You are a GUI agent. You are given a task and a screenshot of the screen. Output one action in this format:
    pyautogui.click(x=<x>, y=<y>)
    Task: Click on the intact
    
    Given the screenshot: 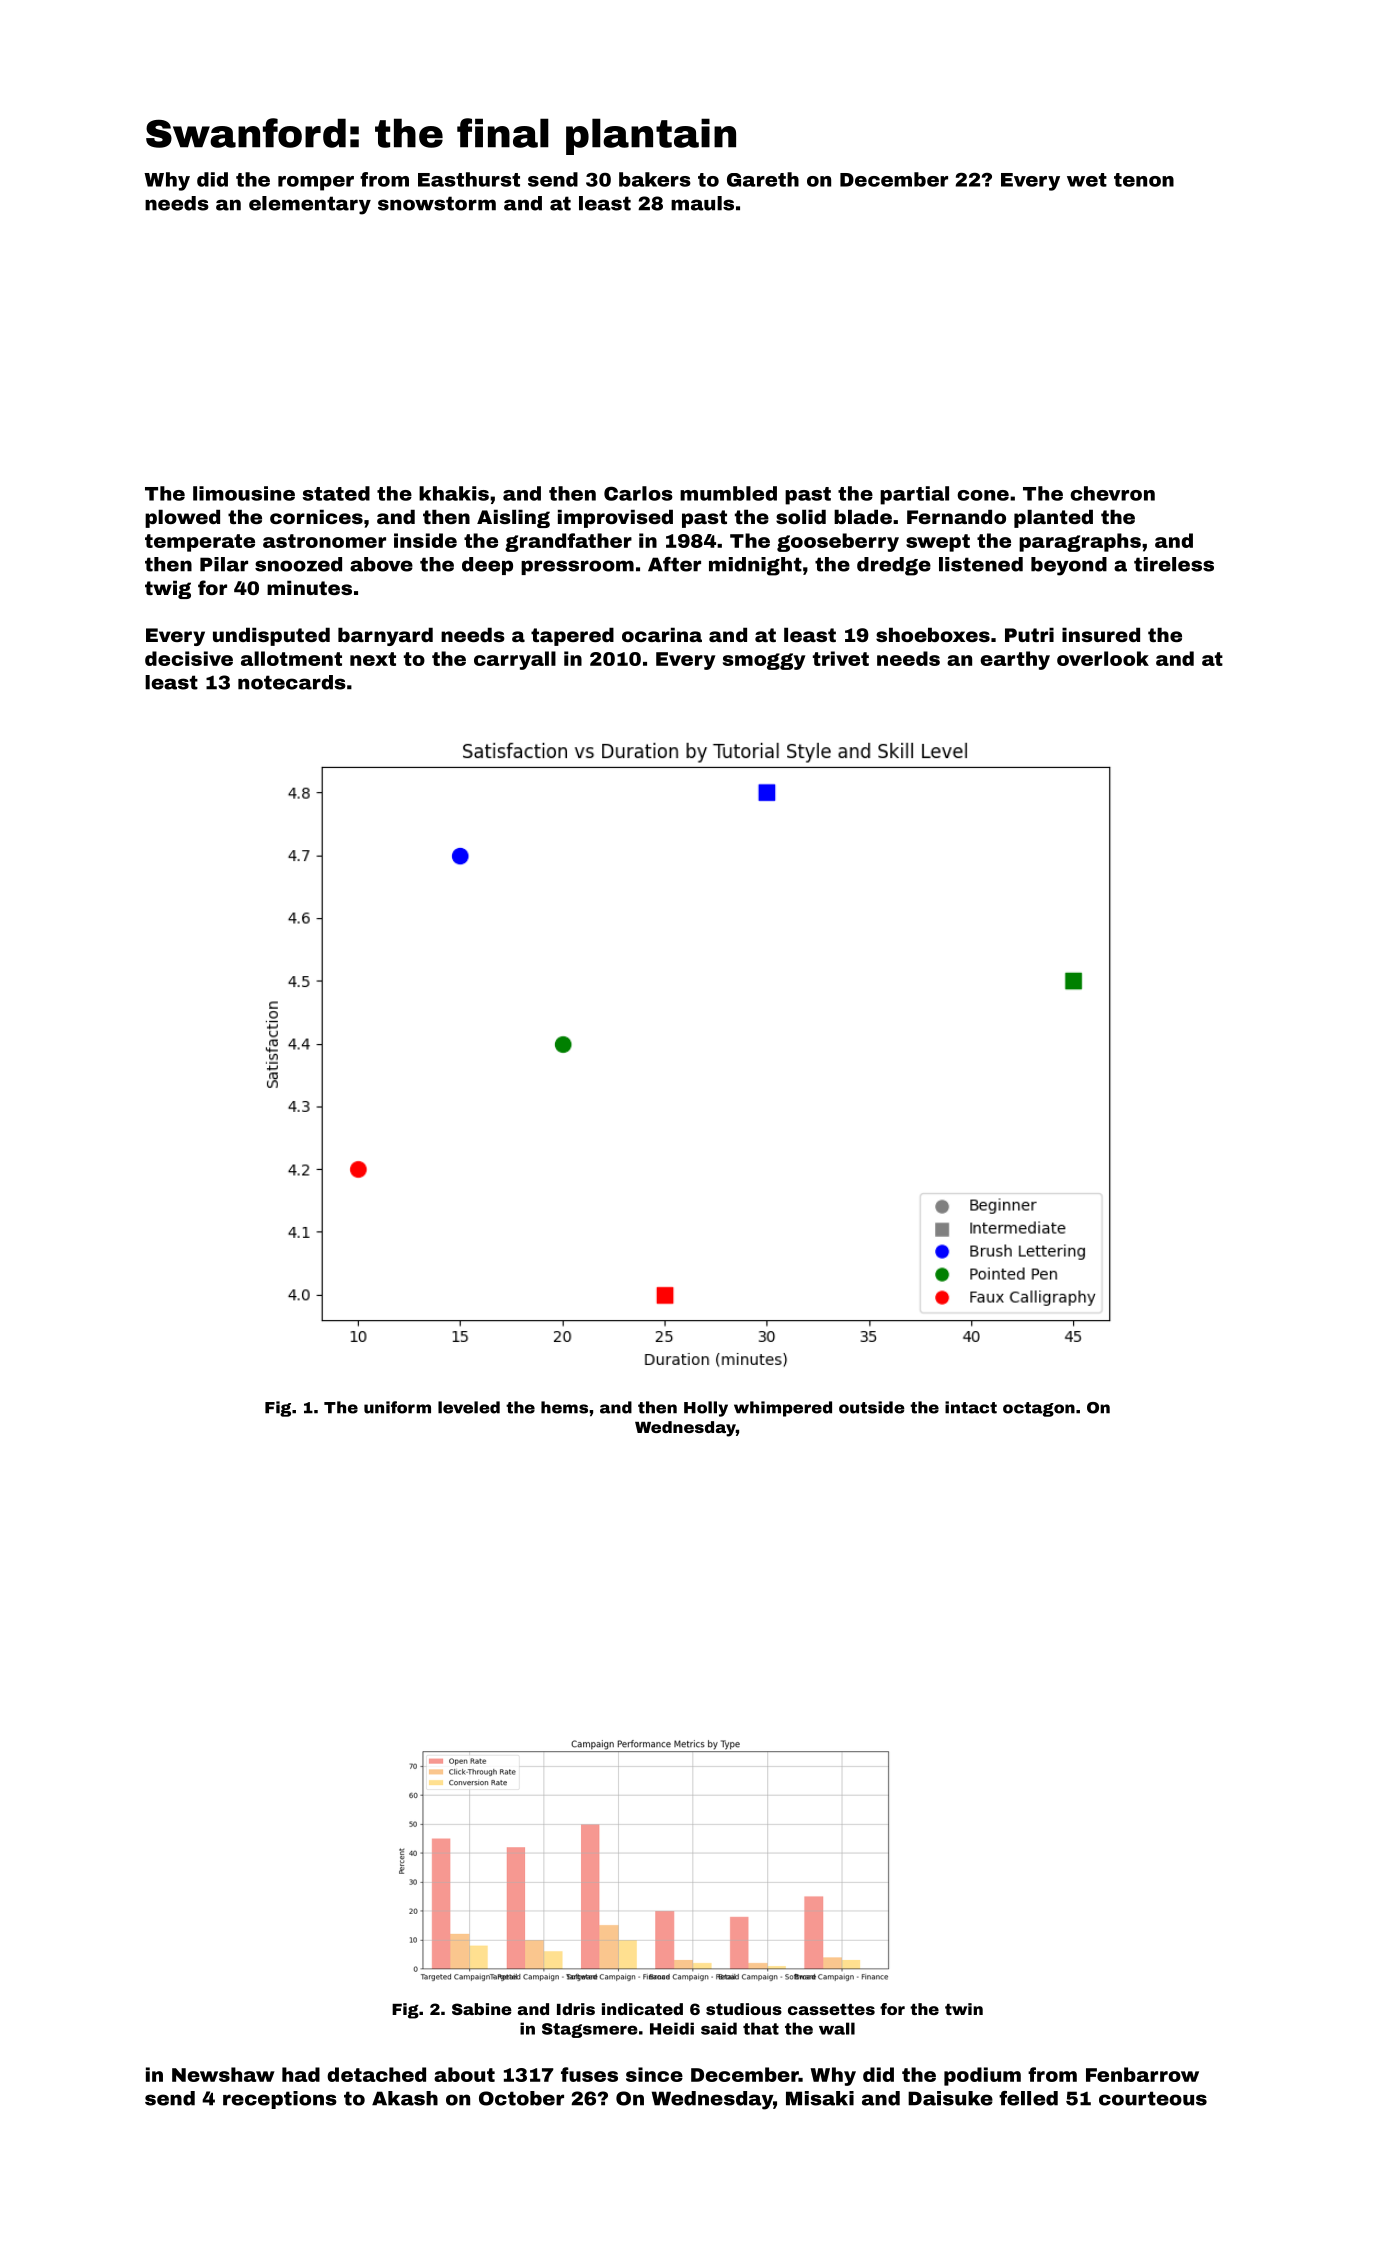 What is the action you would take?
    pyautogui.click(x=971, y=1407)
